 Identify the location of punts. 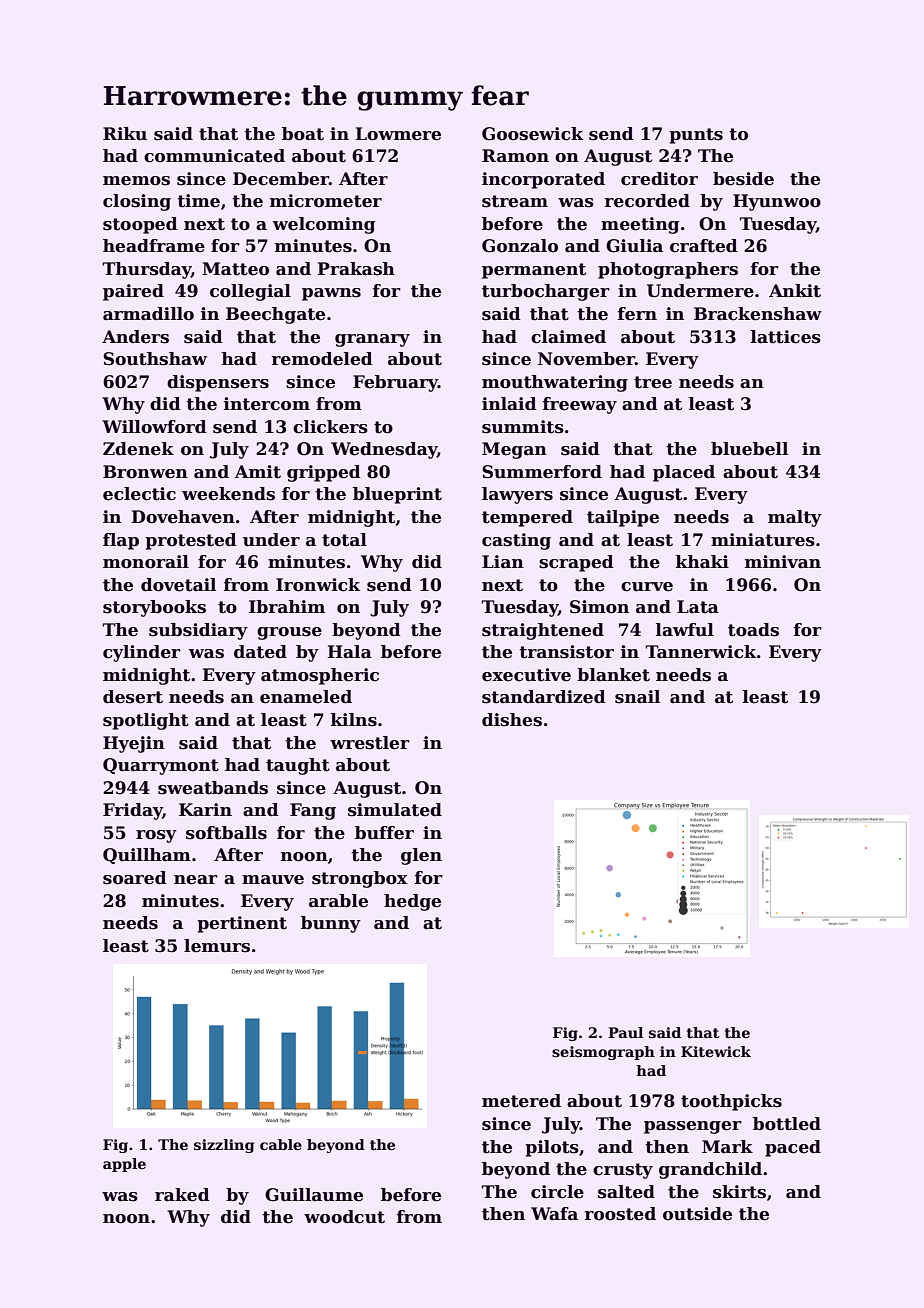
(696, 136).
